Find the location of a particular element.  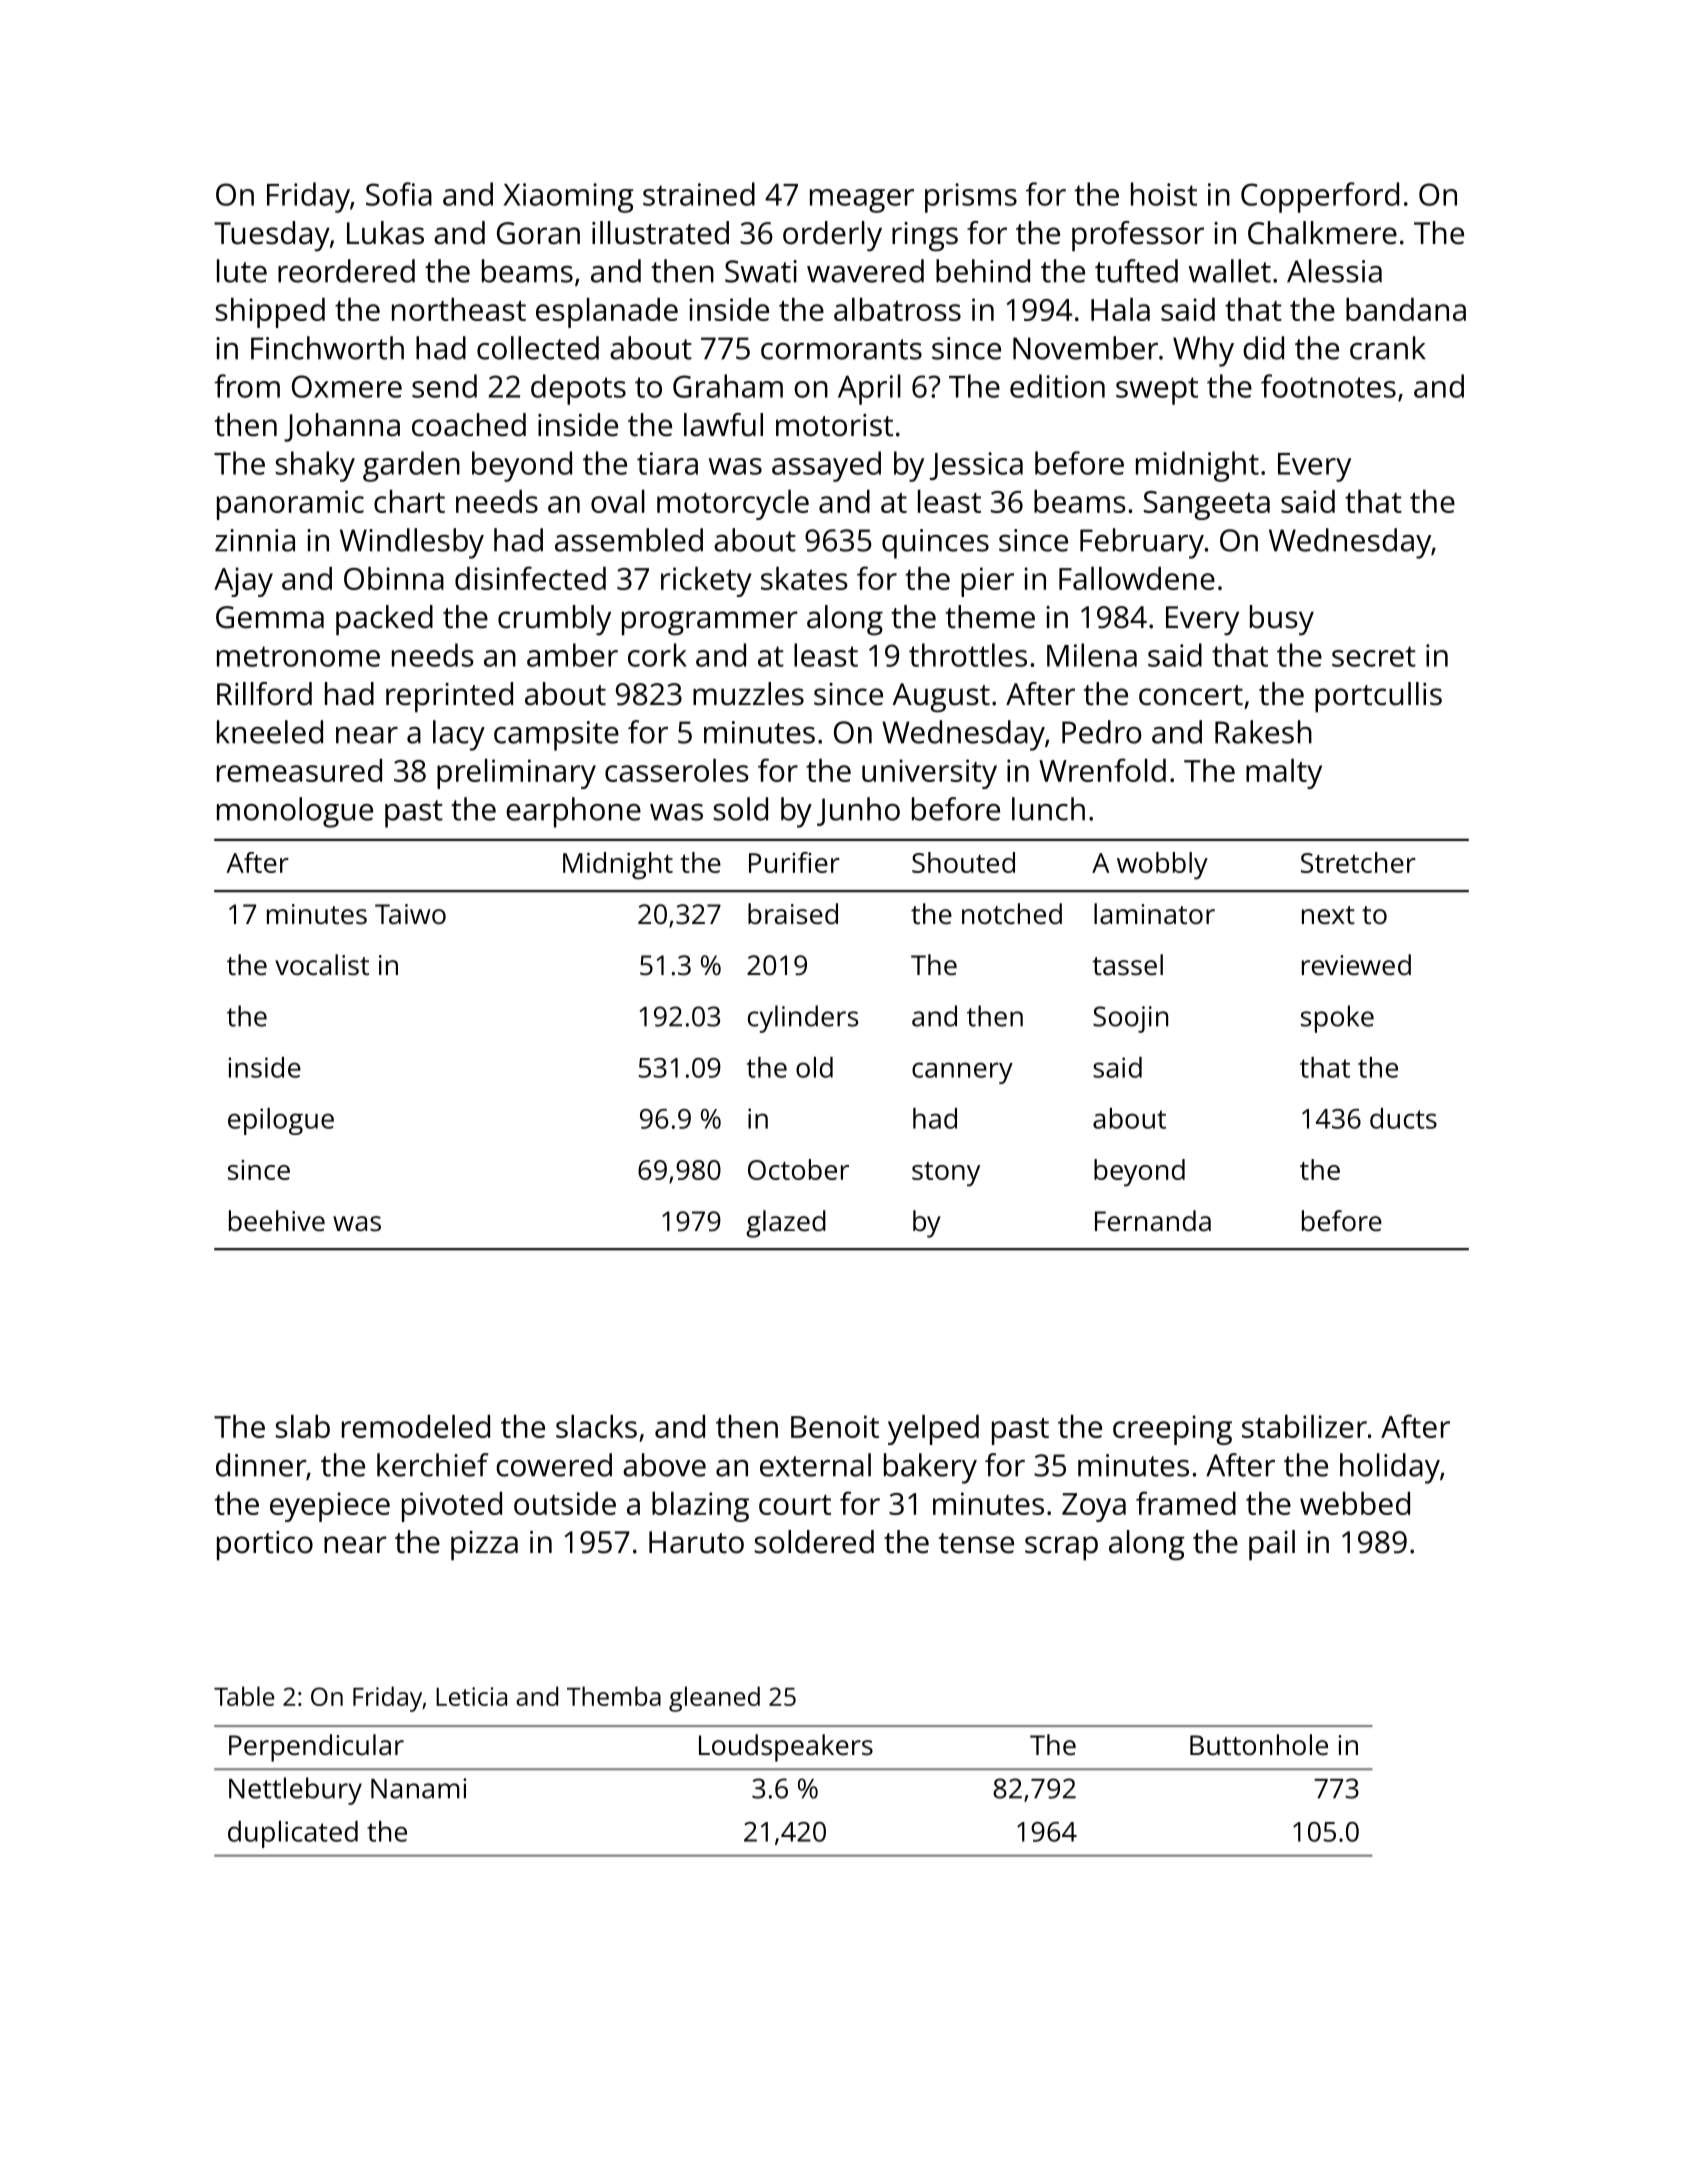

portico is located at coordinates (265, 1545).
